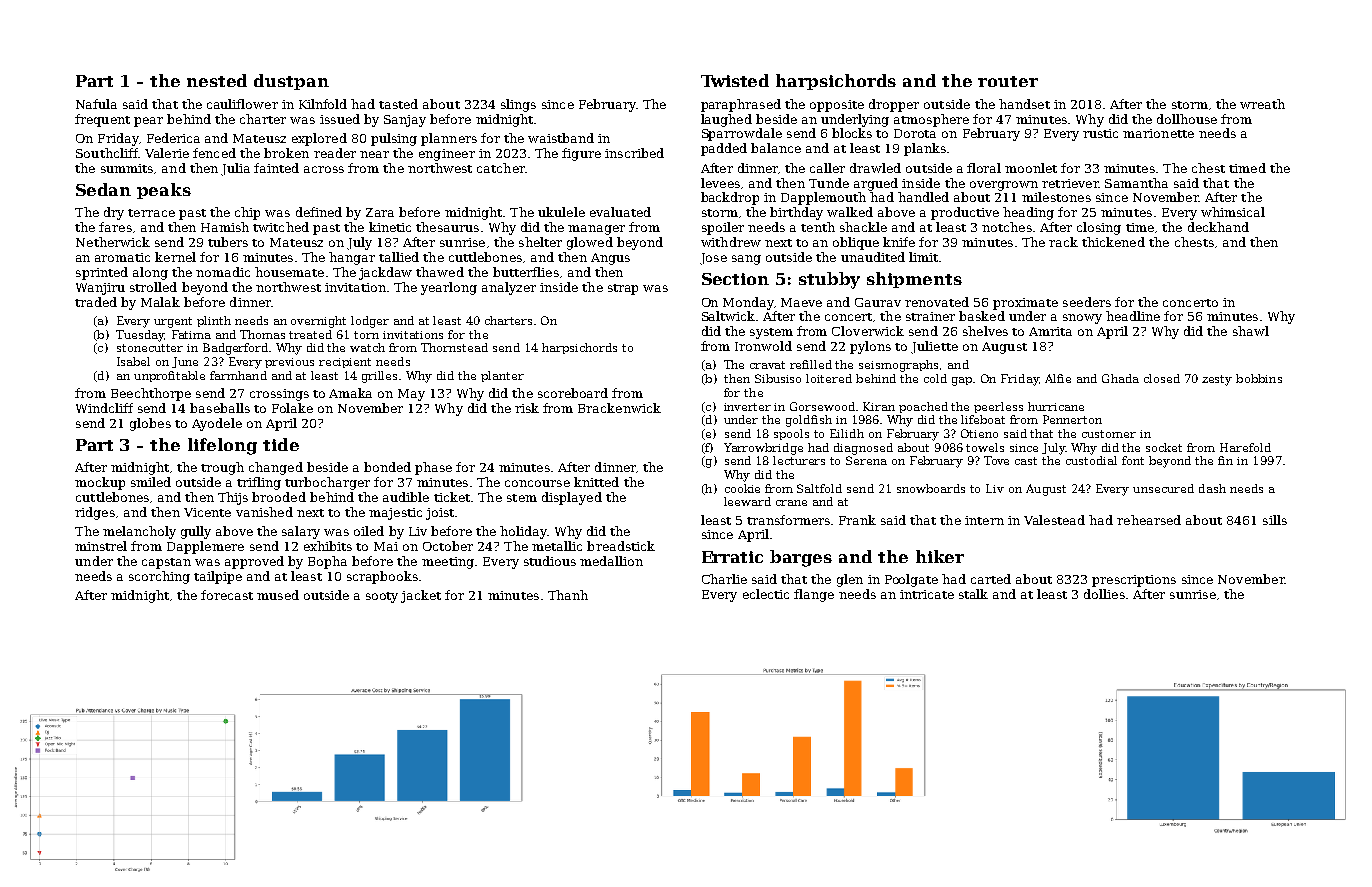 The image size is (1372, 887). Describe the element at coordinates (741, 105) in the document. I see `paraphrased` at that location.
